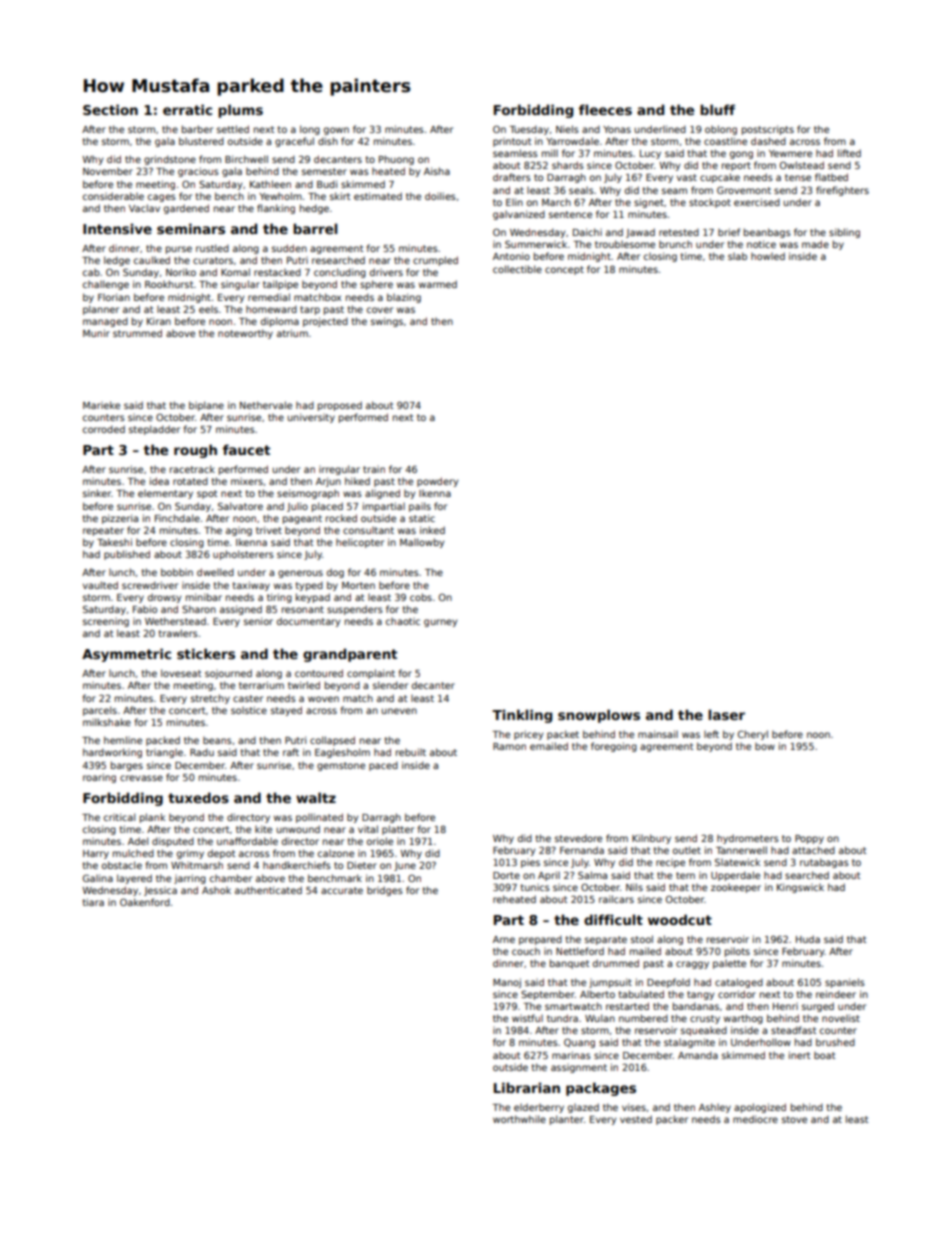 The image size is (952, 1233). I want to click on Oakenford, so click(145, 902).
